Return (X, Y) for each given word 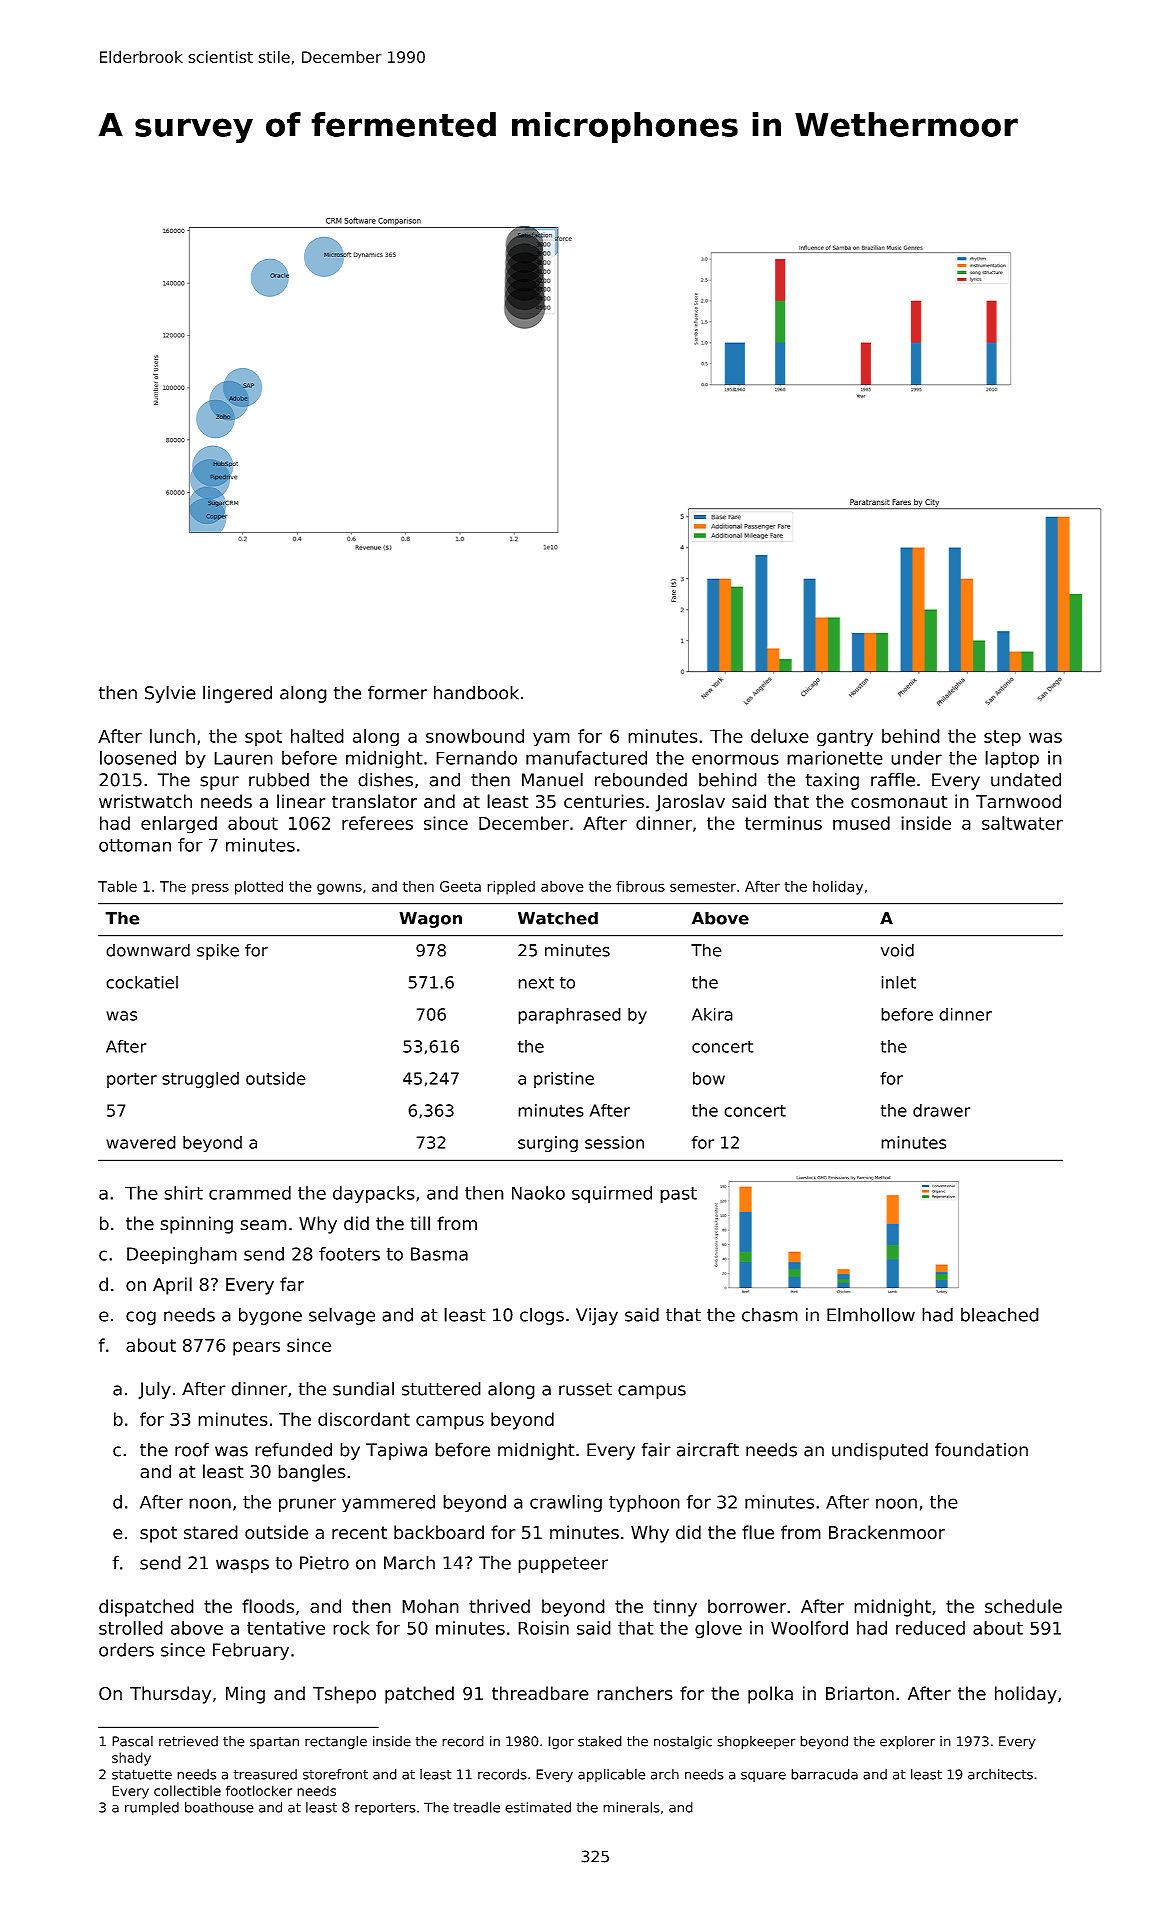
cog (141, 1318)
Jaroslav (690, 803)
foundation (981, 1449)
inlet (898, 982)
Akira (712, 1014)
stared (211, 1532)
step (1002, 738)
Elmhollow (871, 1315)
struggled (200, 1079)
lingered (237, 694)
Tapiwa (396, 1451)
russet (585, 1389)
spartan (274, 1743)
